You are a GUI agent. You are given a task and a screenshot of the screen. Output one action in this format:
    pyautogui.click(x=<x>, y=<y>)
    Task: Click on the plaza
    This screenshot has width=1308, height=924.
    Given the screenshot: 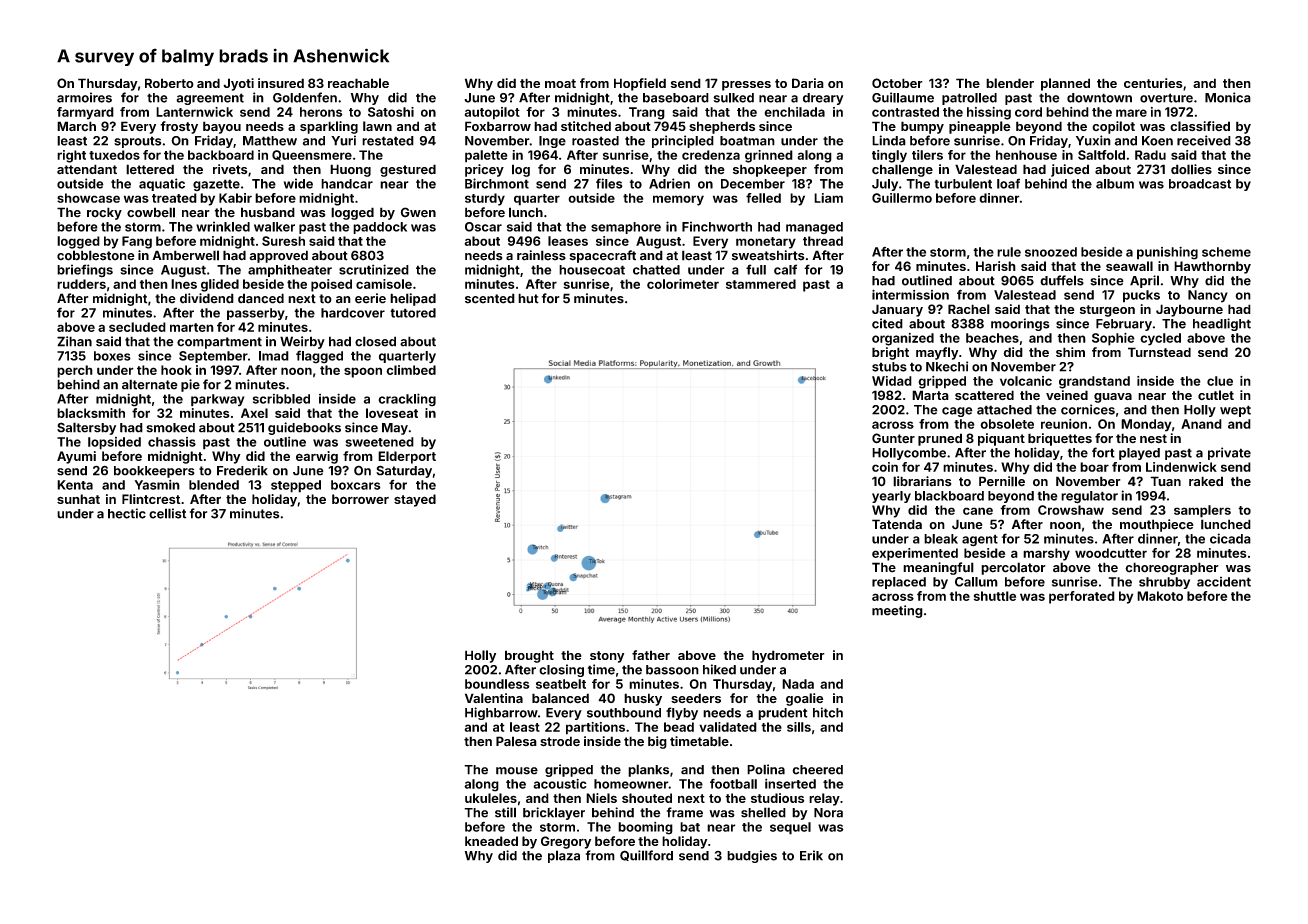 What is the action you would take?
    pyautogui.click(x=564, y=856)
